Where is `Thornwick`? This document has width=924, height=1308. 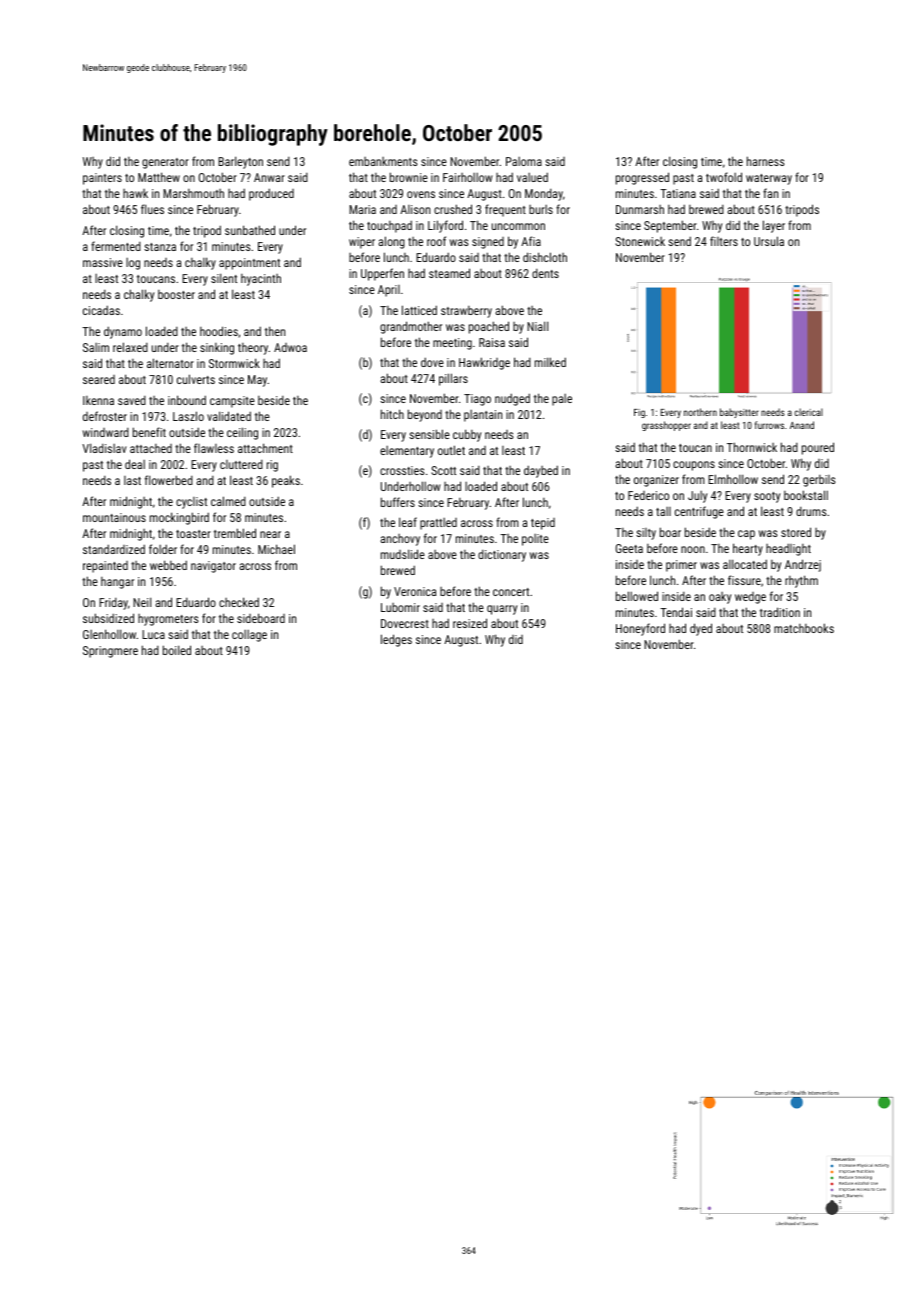 Thornwick is located at coordinates (752, 447).
